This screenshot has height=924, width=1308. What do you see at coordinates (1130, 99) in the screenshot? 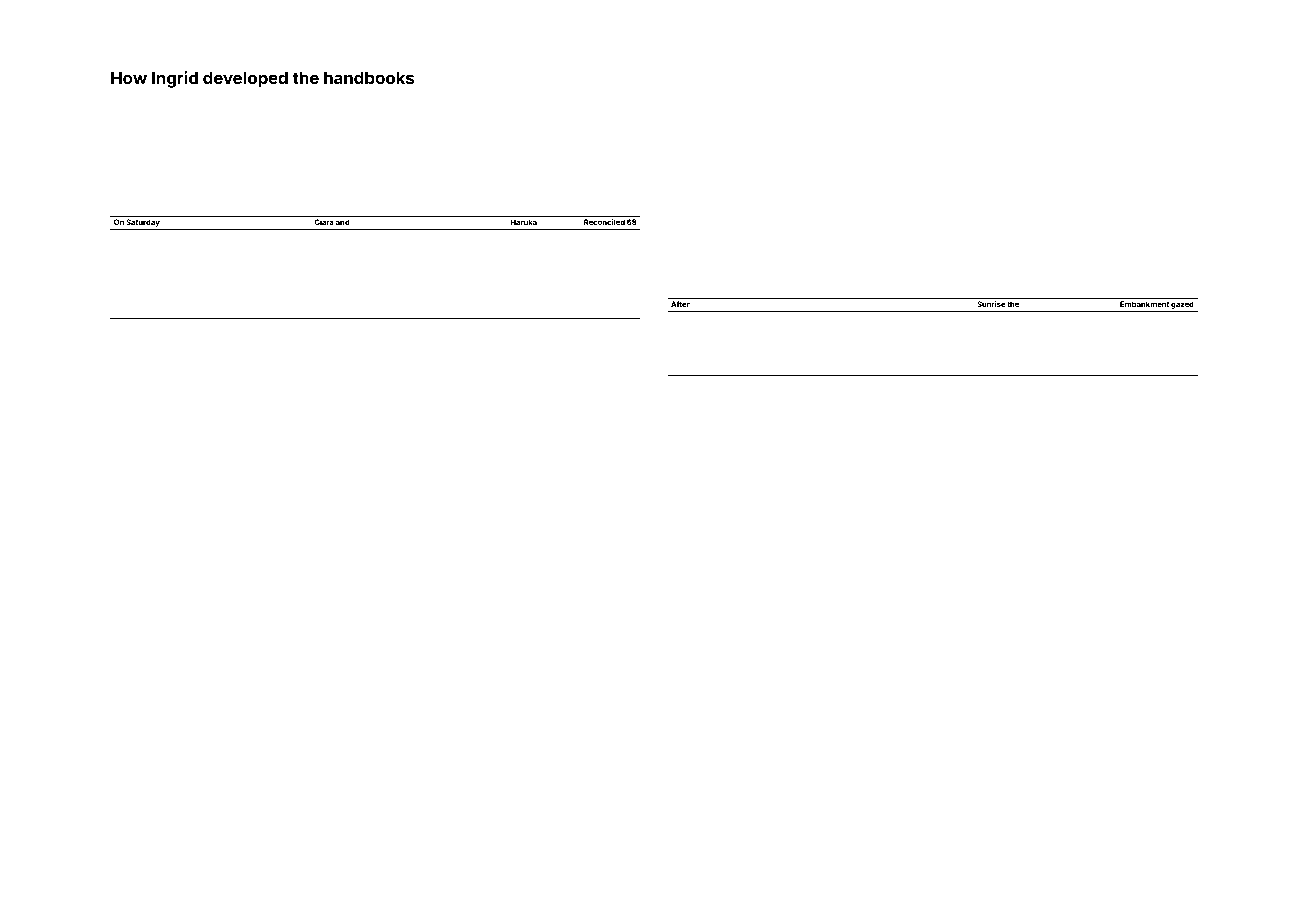
I see `marinated` at bounding box center [1130, 99].
